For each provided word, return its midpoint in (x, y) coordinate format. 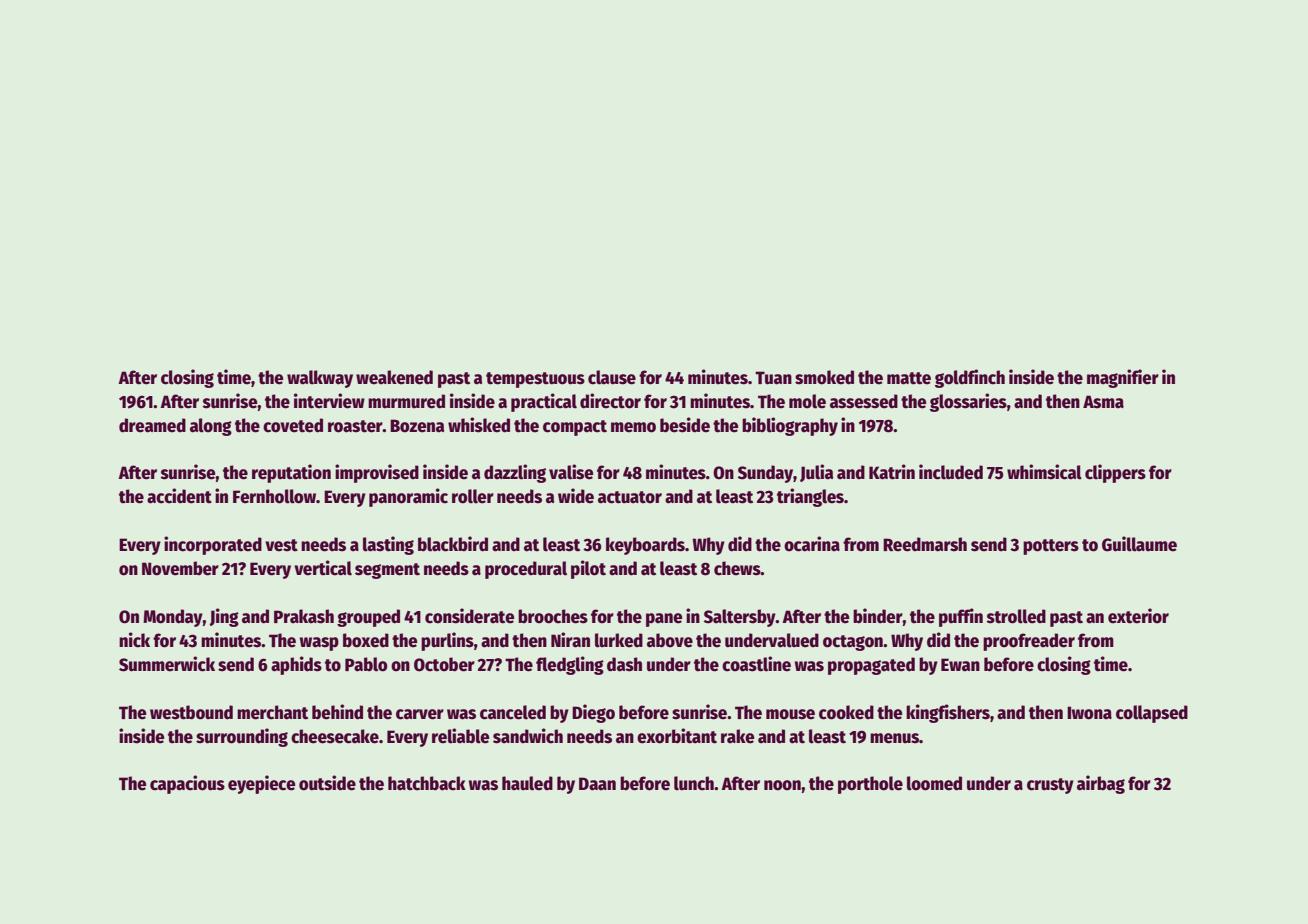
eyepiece (261, 784)
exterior (1138, 616)
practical (544, 402)
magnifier (1123, 378)
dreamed (152, 425)
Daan (597, 784)
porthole (870, 785)
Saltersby (740, 618)
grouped (368, 618)
